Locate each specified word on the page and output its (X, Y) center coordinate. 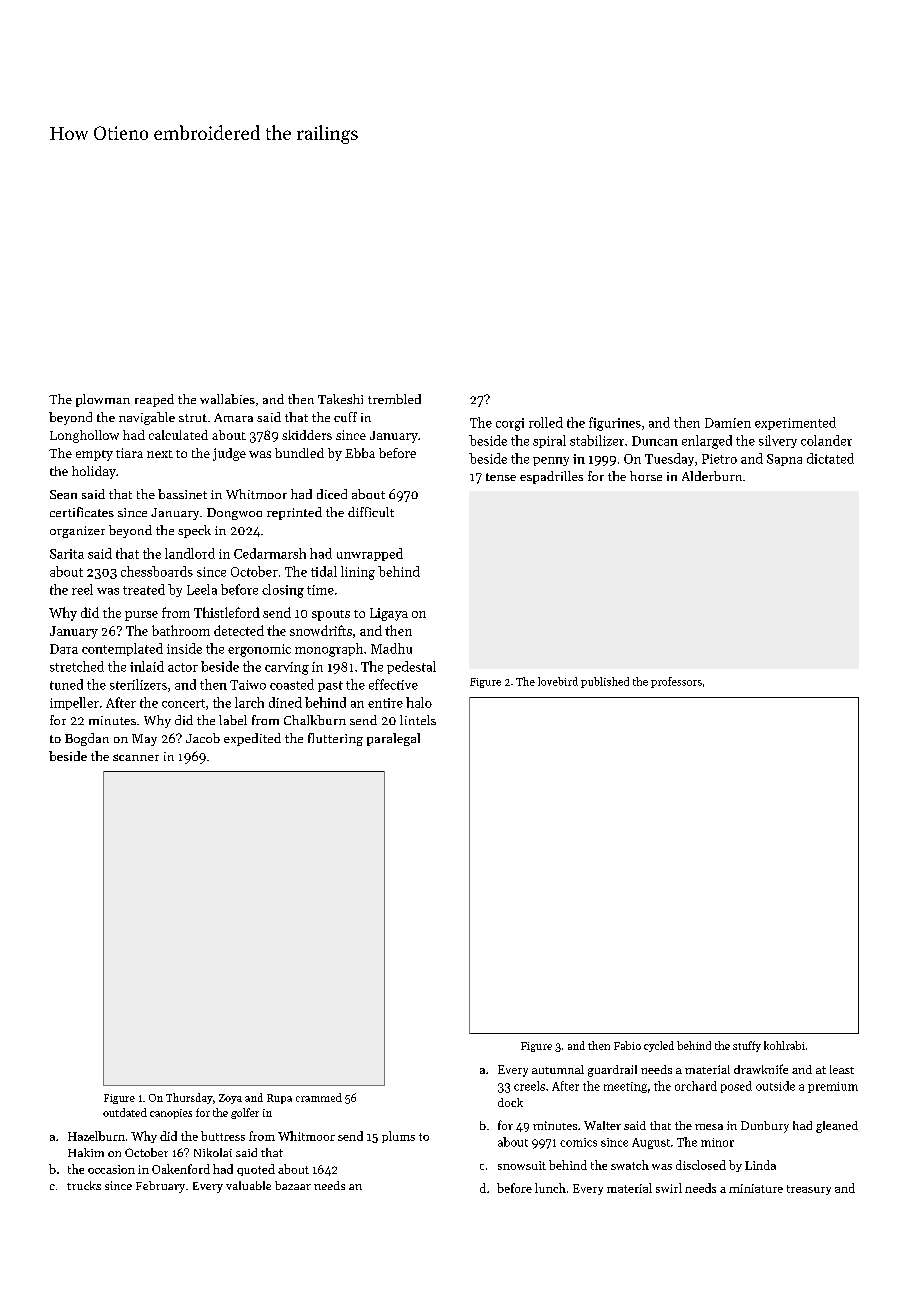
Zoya (230, 1099)
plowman (103, 400)
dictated (830, 458)
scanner (136, 757)
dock (510, 1102)
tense (501, 477)
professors (676, 682)
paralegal (393, 739)
